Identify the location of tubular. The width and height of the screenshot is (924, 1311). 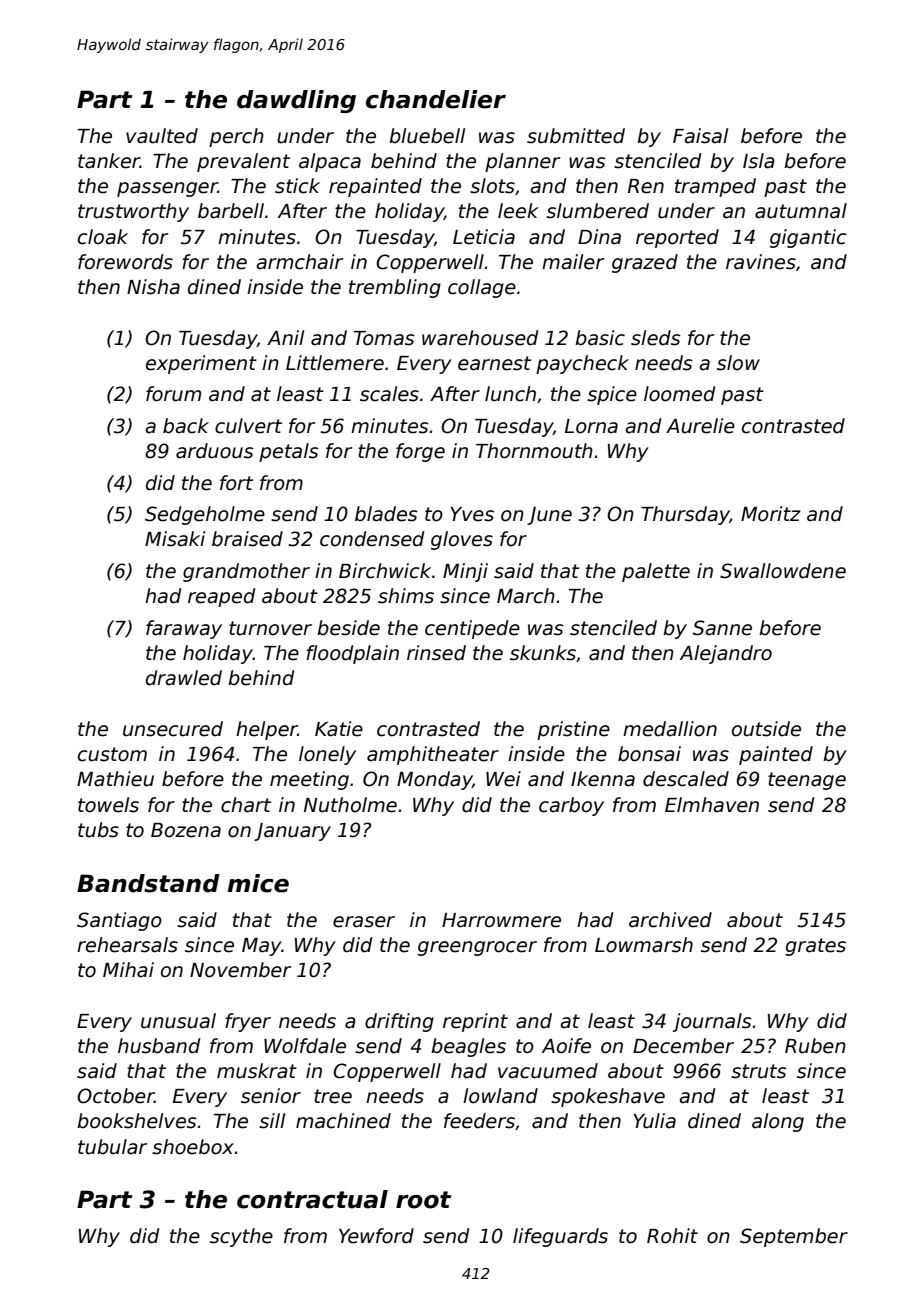
(112, 1147).
